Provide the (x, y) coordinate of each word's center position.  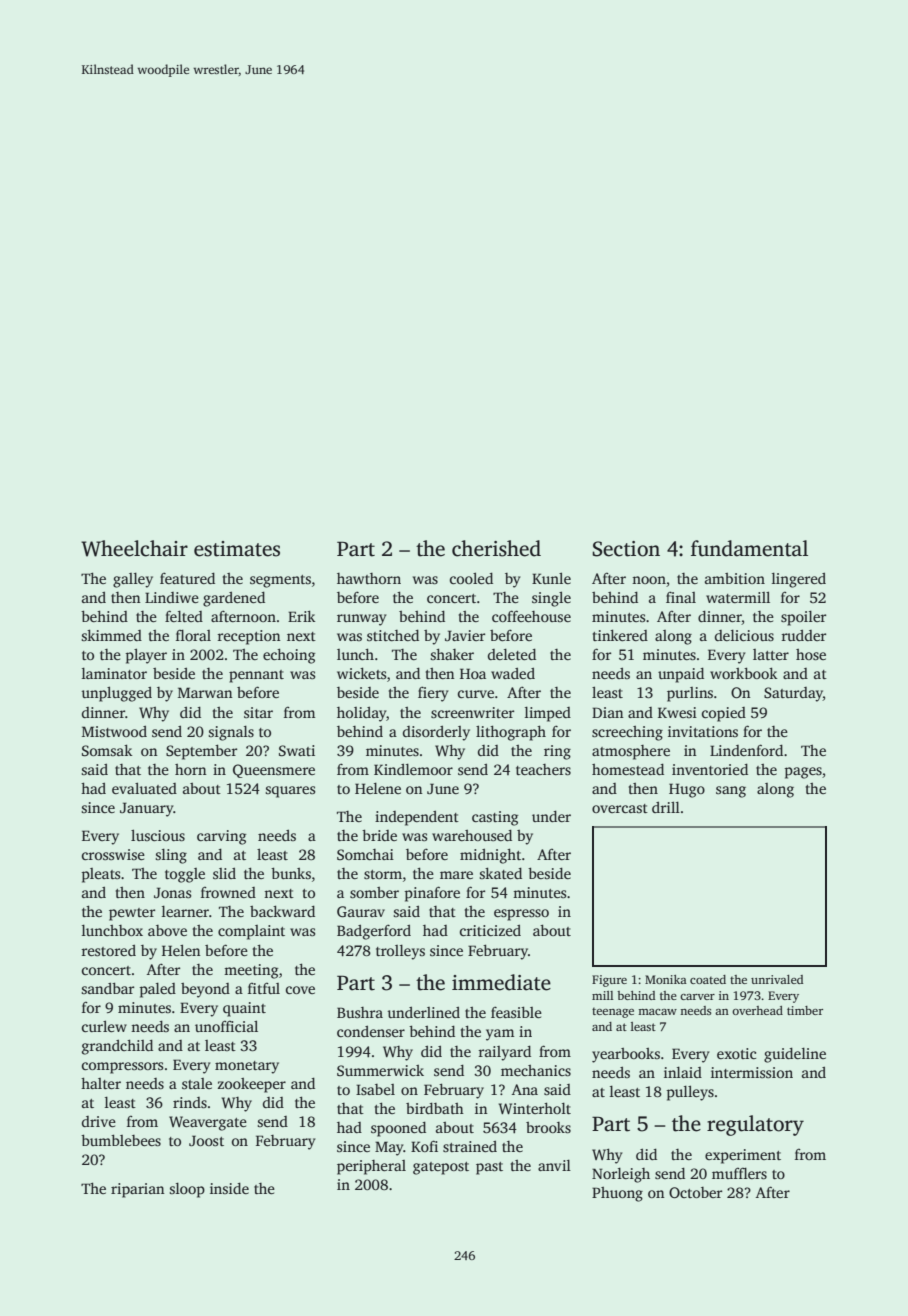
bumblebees (121, 1140)
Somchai (365, 854)
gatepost (441, 1168)
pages (803, 773)
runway (361, 620)
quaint (244, 1009)
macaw (657, 1012)
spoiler (803, 618)
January (147, 809)
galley (133, 580)
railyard (504, 1053)
